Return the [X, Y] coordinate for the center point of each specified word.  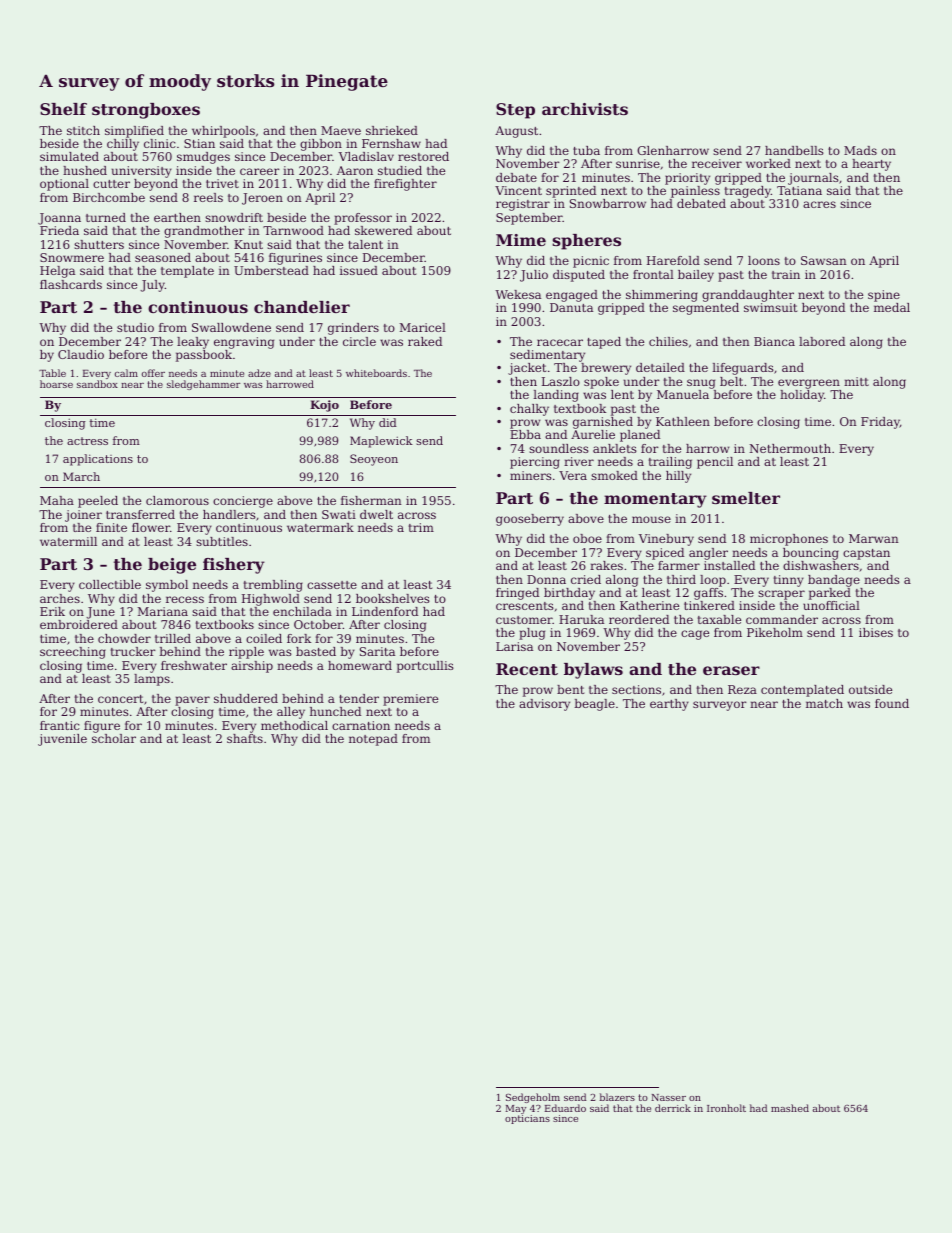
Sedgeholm [533, 1098]
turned [106, 217]
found [892, 703]
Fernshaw [391, 143]
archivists [585, 109]
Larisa [514, 646]
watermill [68, 541]
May [516, 1109]
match [824, 703]
